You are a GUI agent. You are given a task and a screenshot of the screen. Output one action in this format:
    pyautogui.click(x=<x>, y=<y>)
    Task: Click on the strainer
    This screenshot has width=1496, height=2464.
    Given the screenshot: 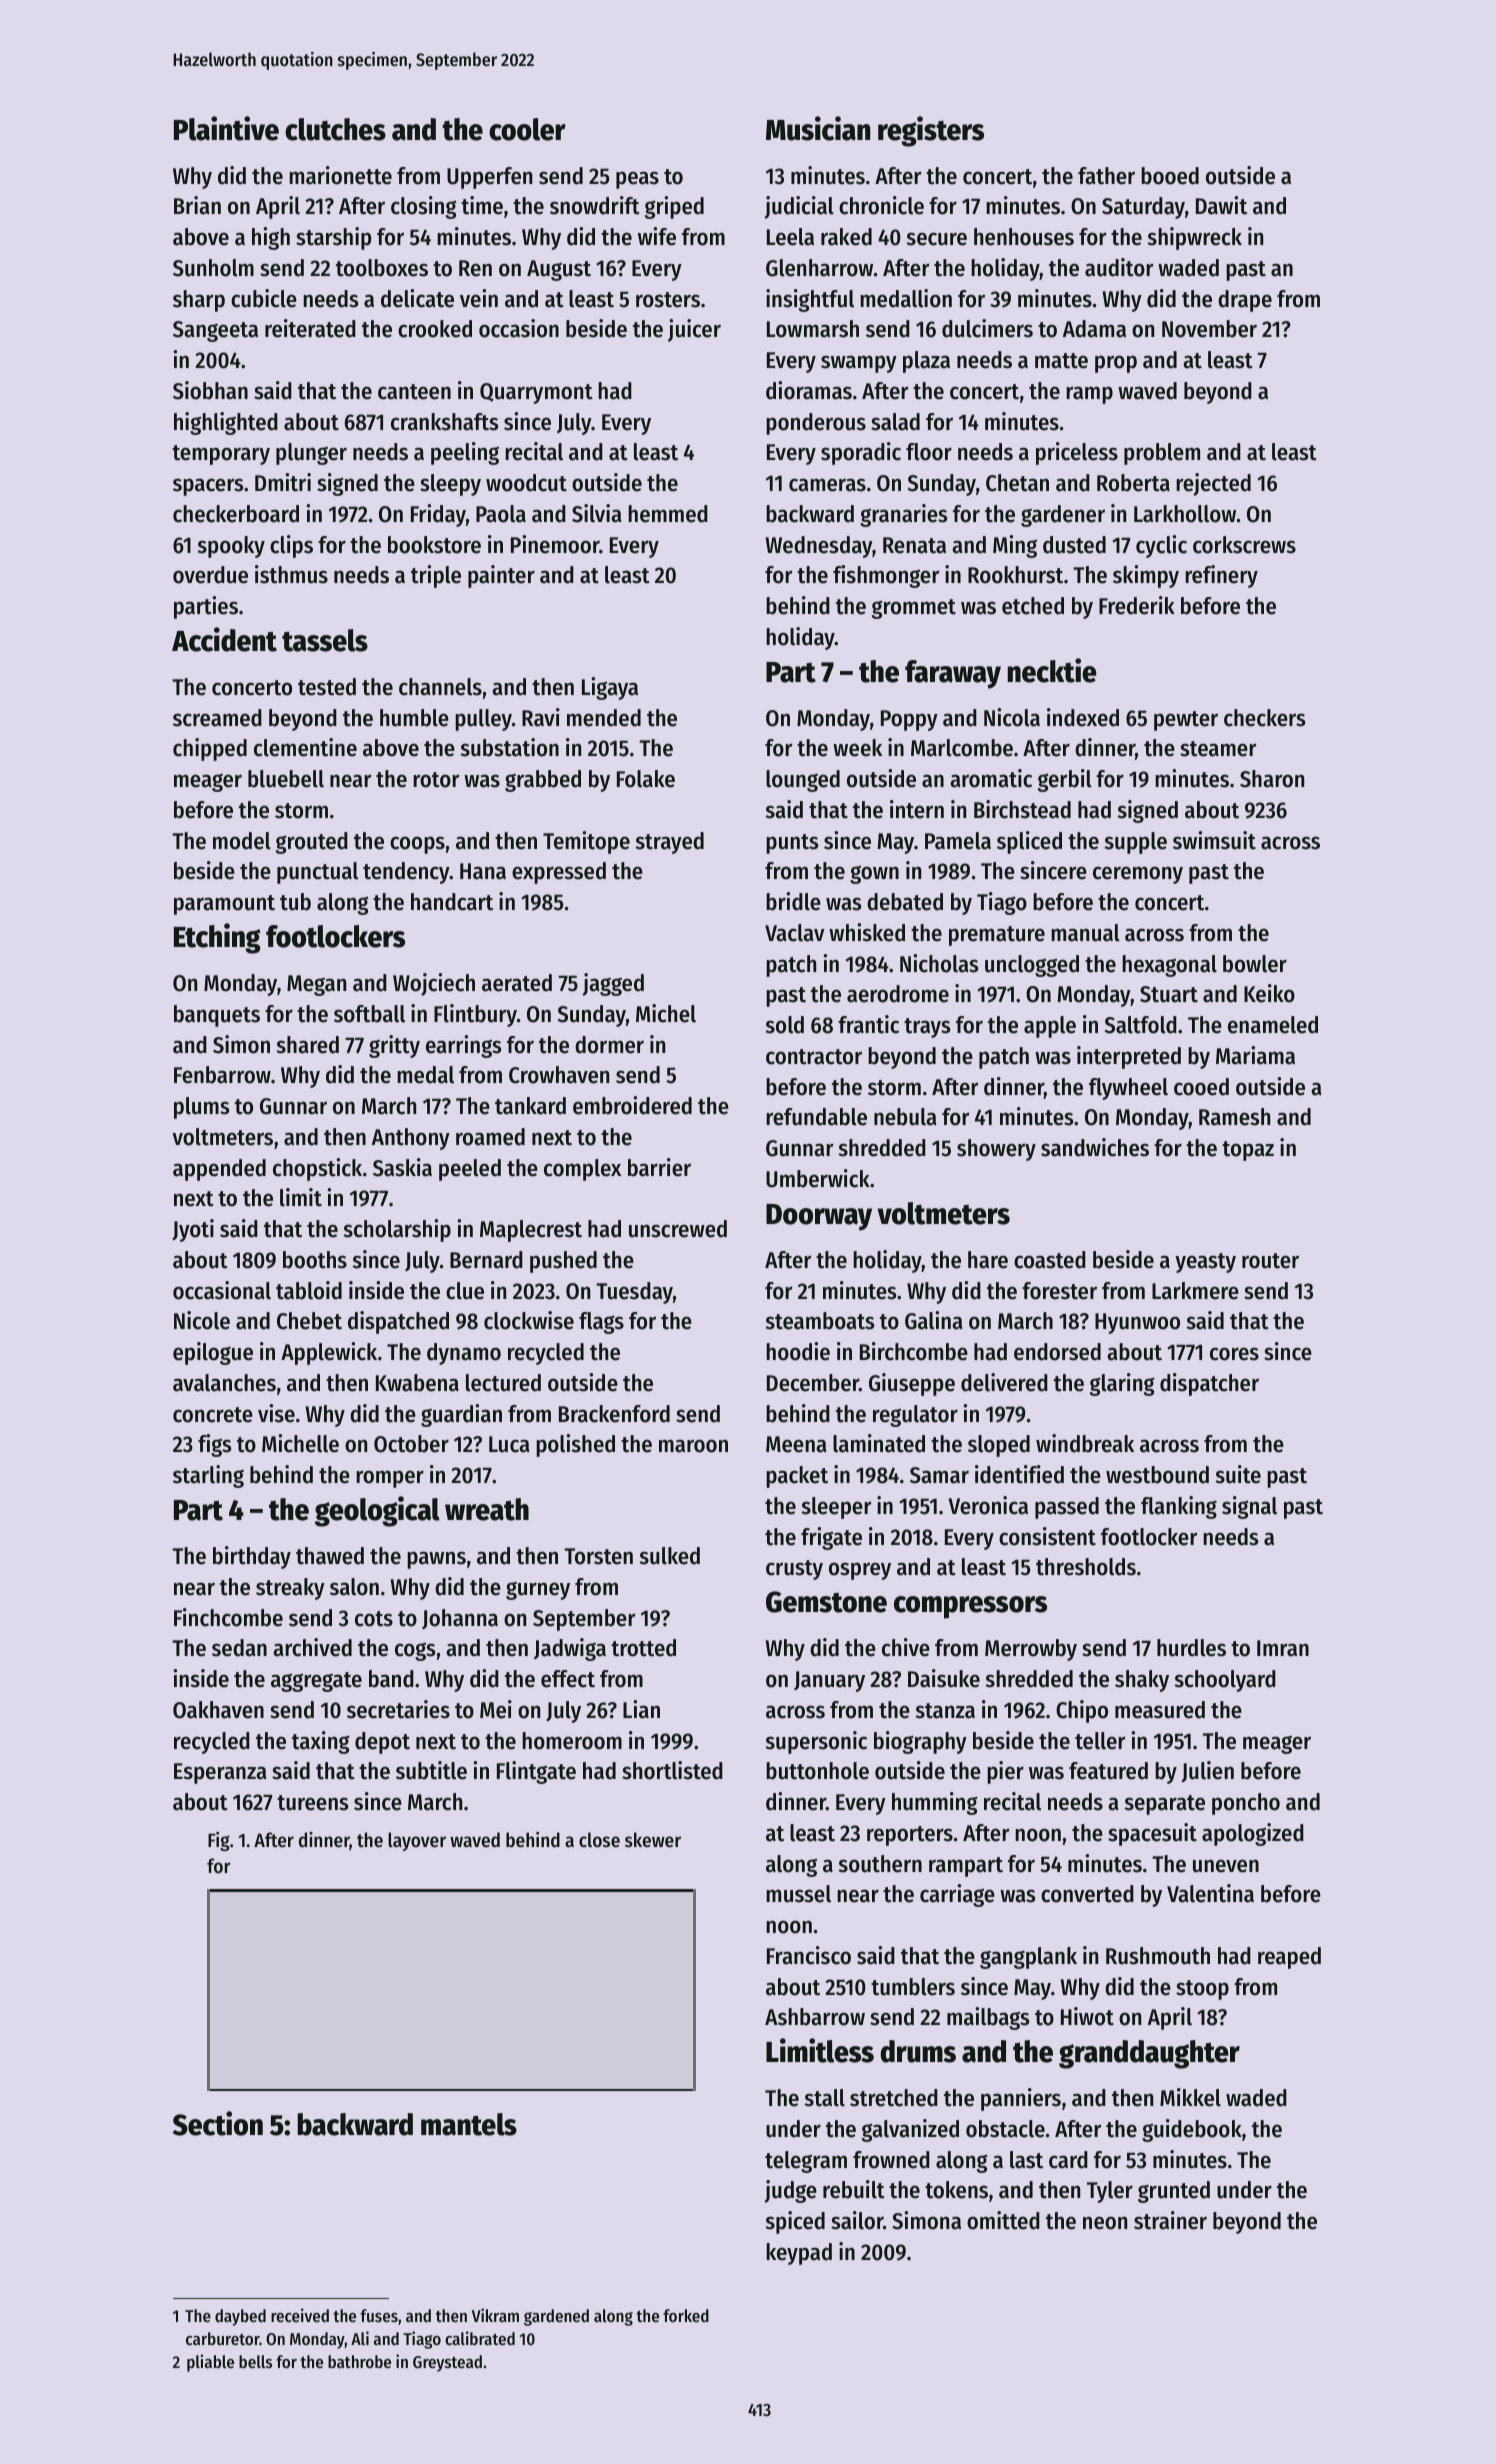 What is the action you would take?
    pyautogui.click(x=1170, y=2220)
